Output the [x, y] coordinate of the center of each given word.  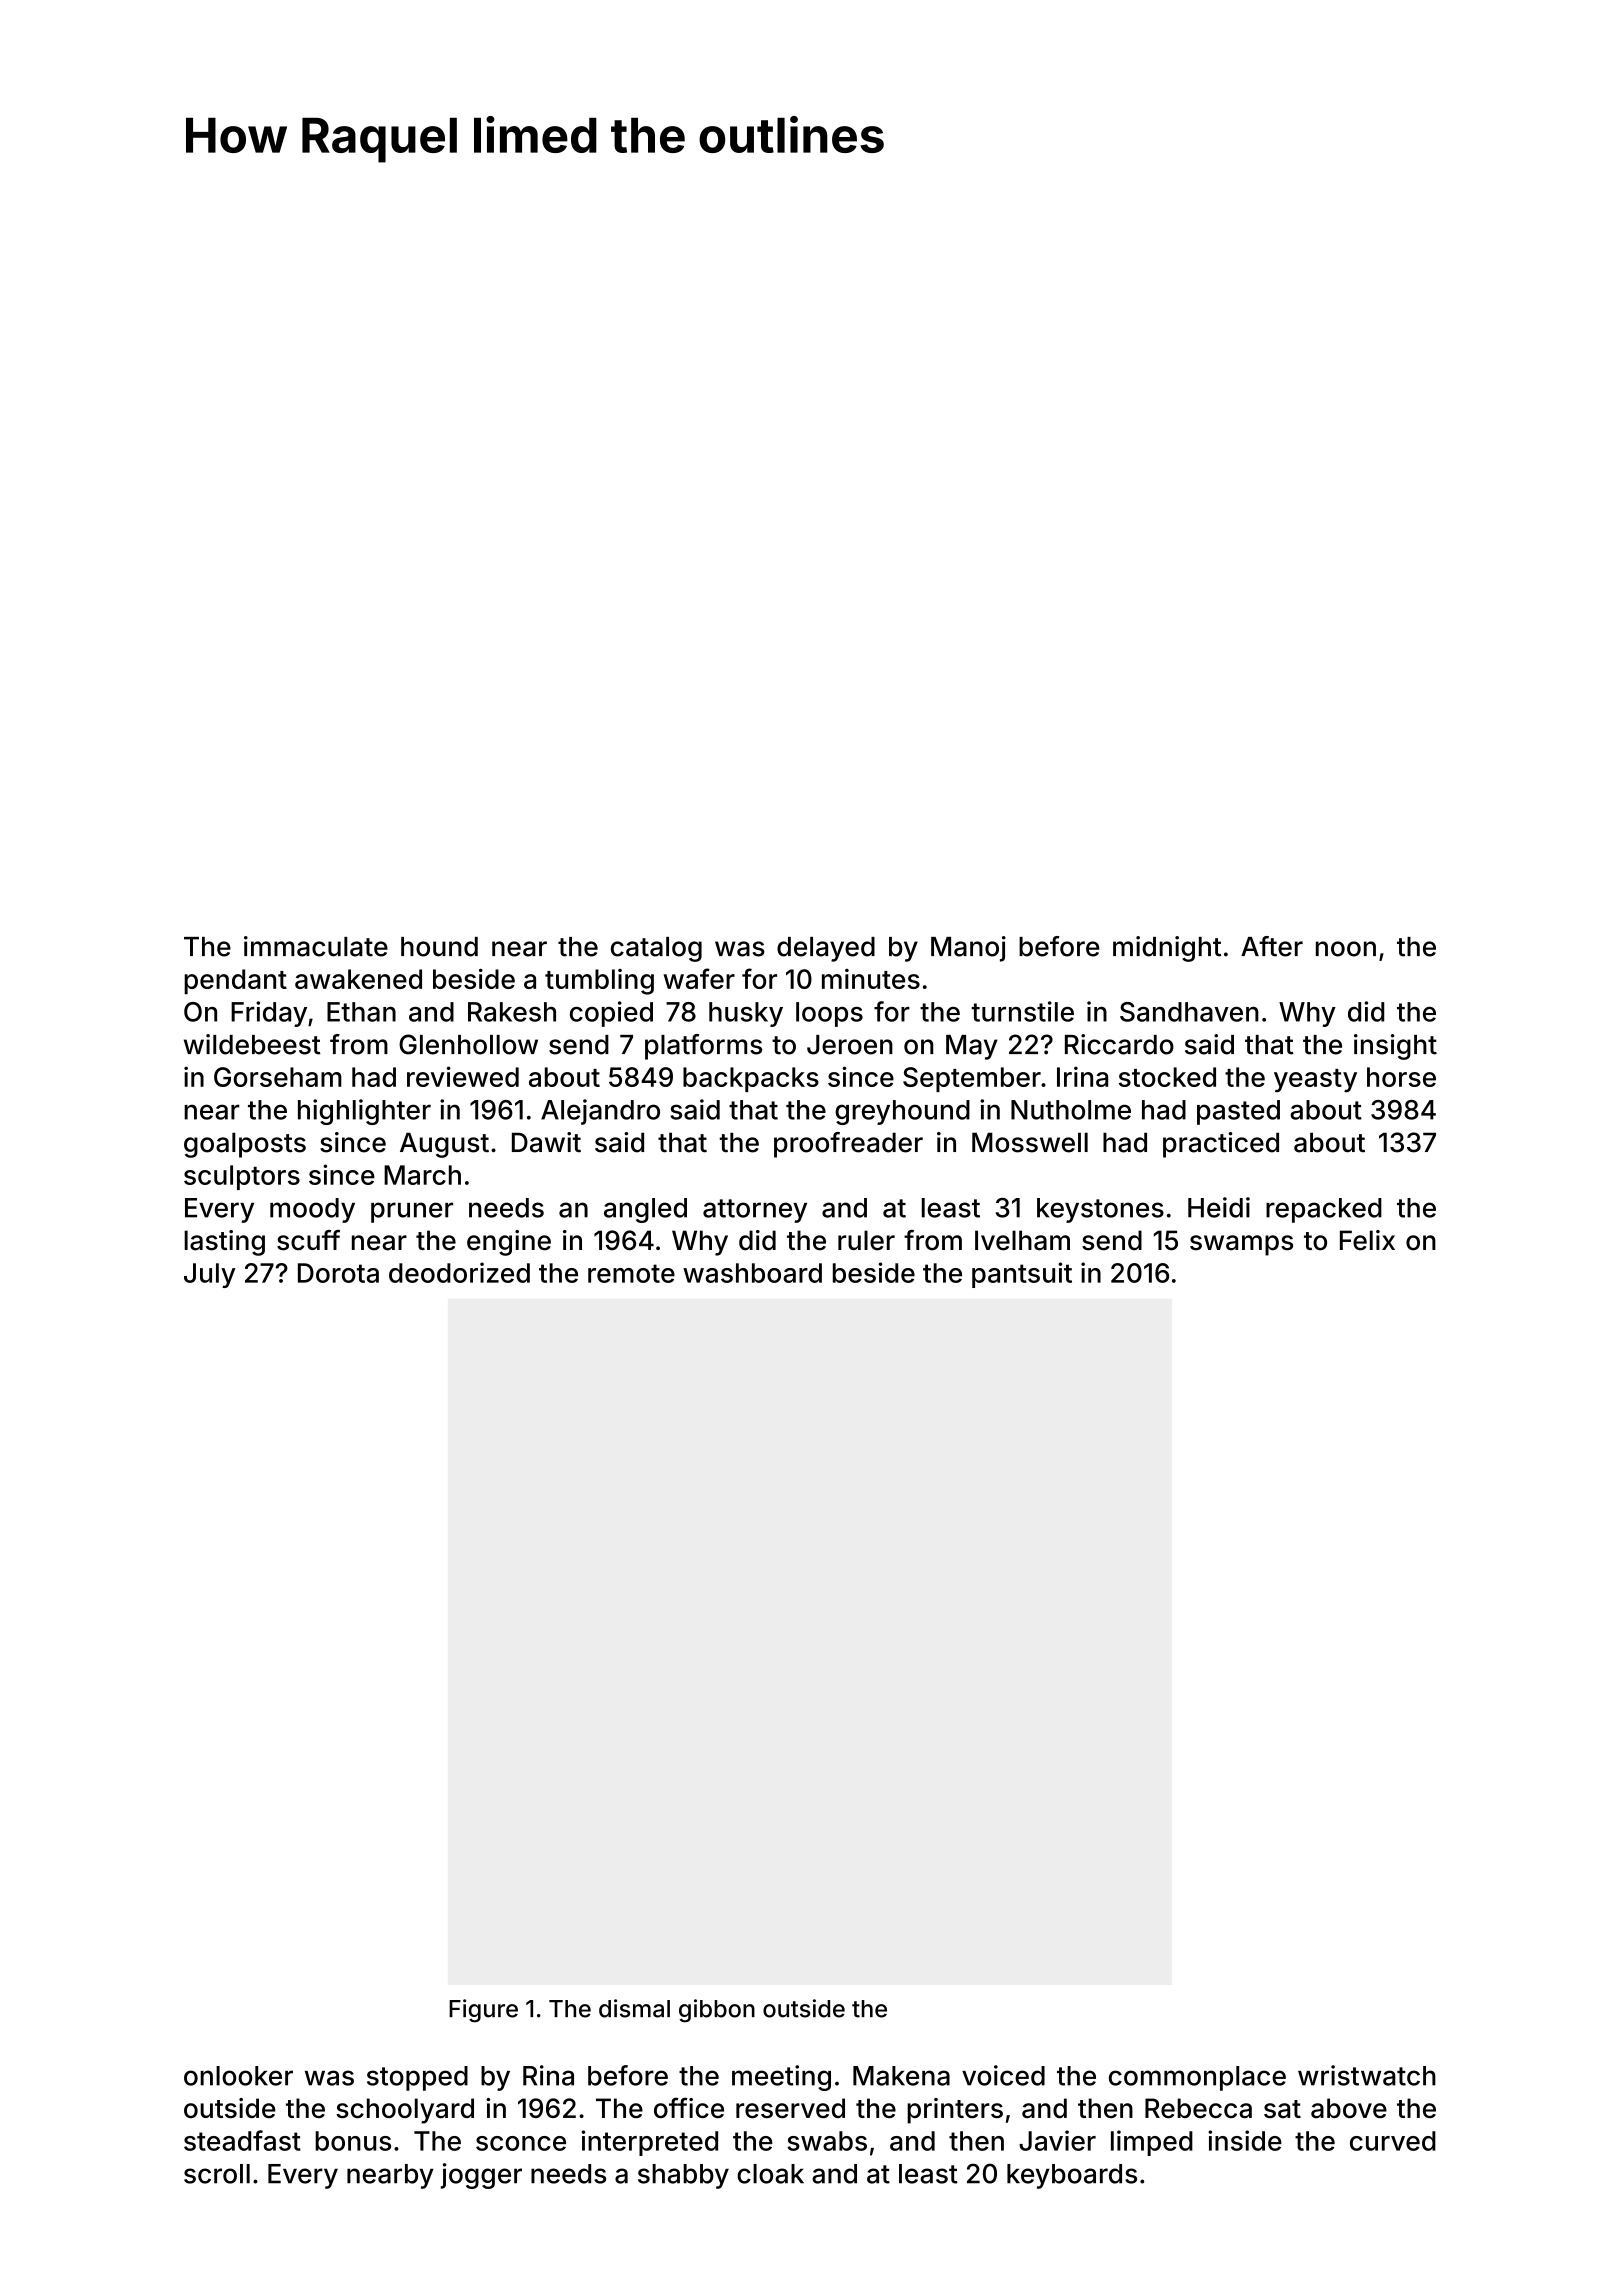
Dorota [338, 1273]
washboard [752, 1273]
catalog [656, 949]
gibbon [717, 2011]
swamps [1241, 1245]
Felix [1367, 1240]
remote [631, 1273]
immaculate [316, 946]
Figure [483, 2011]
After [1272, 946]
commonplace [1197, 2078]
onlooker [238, 2076]
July [210, 1275]
